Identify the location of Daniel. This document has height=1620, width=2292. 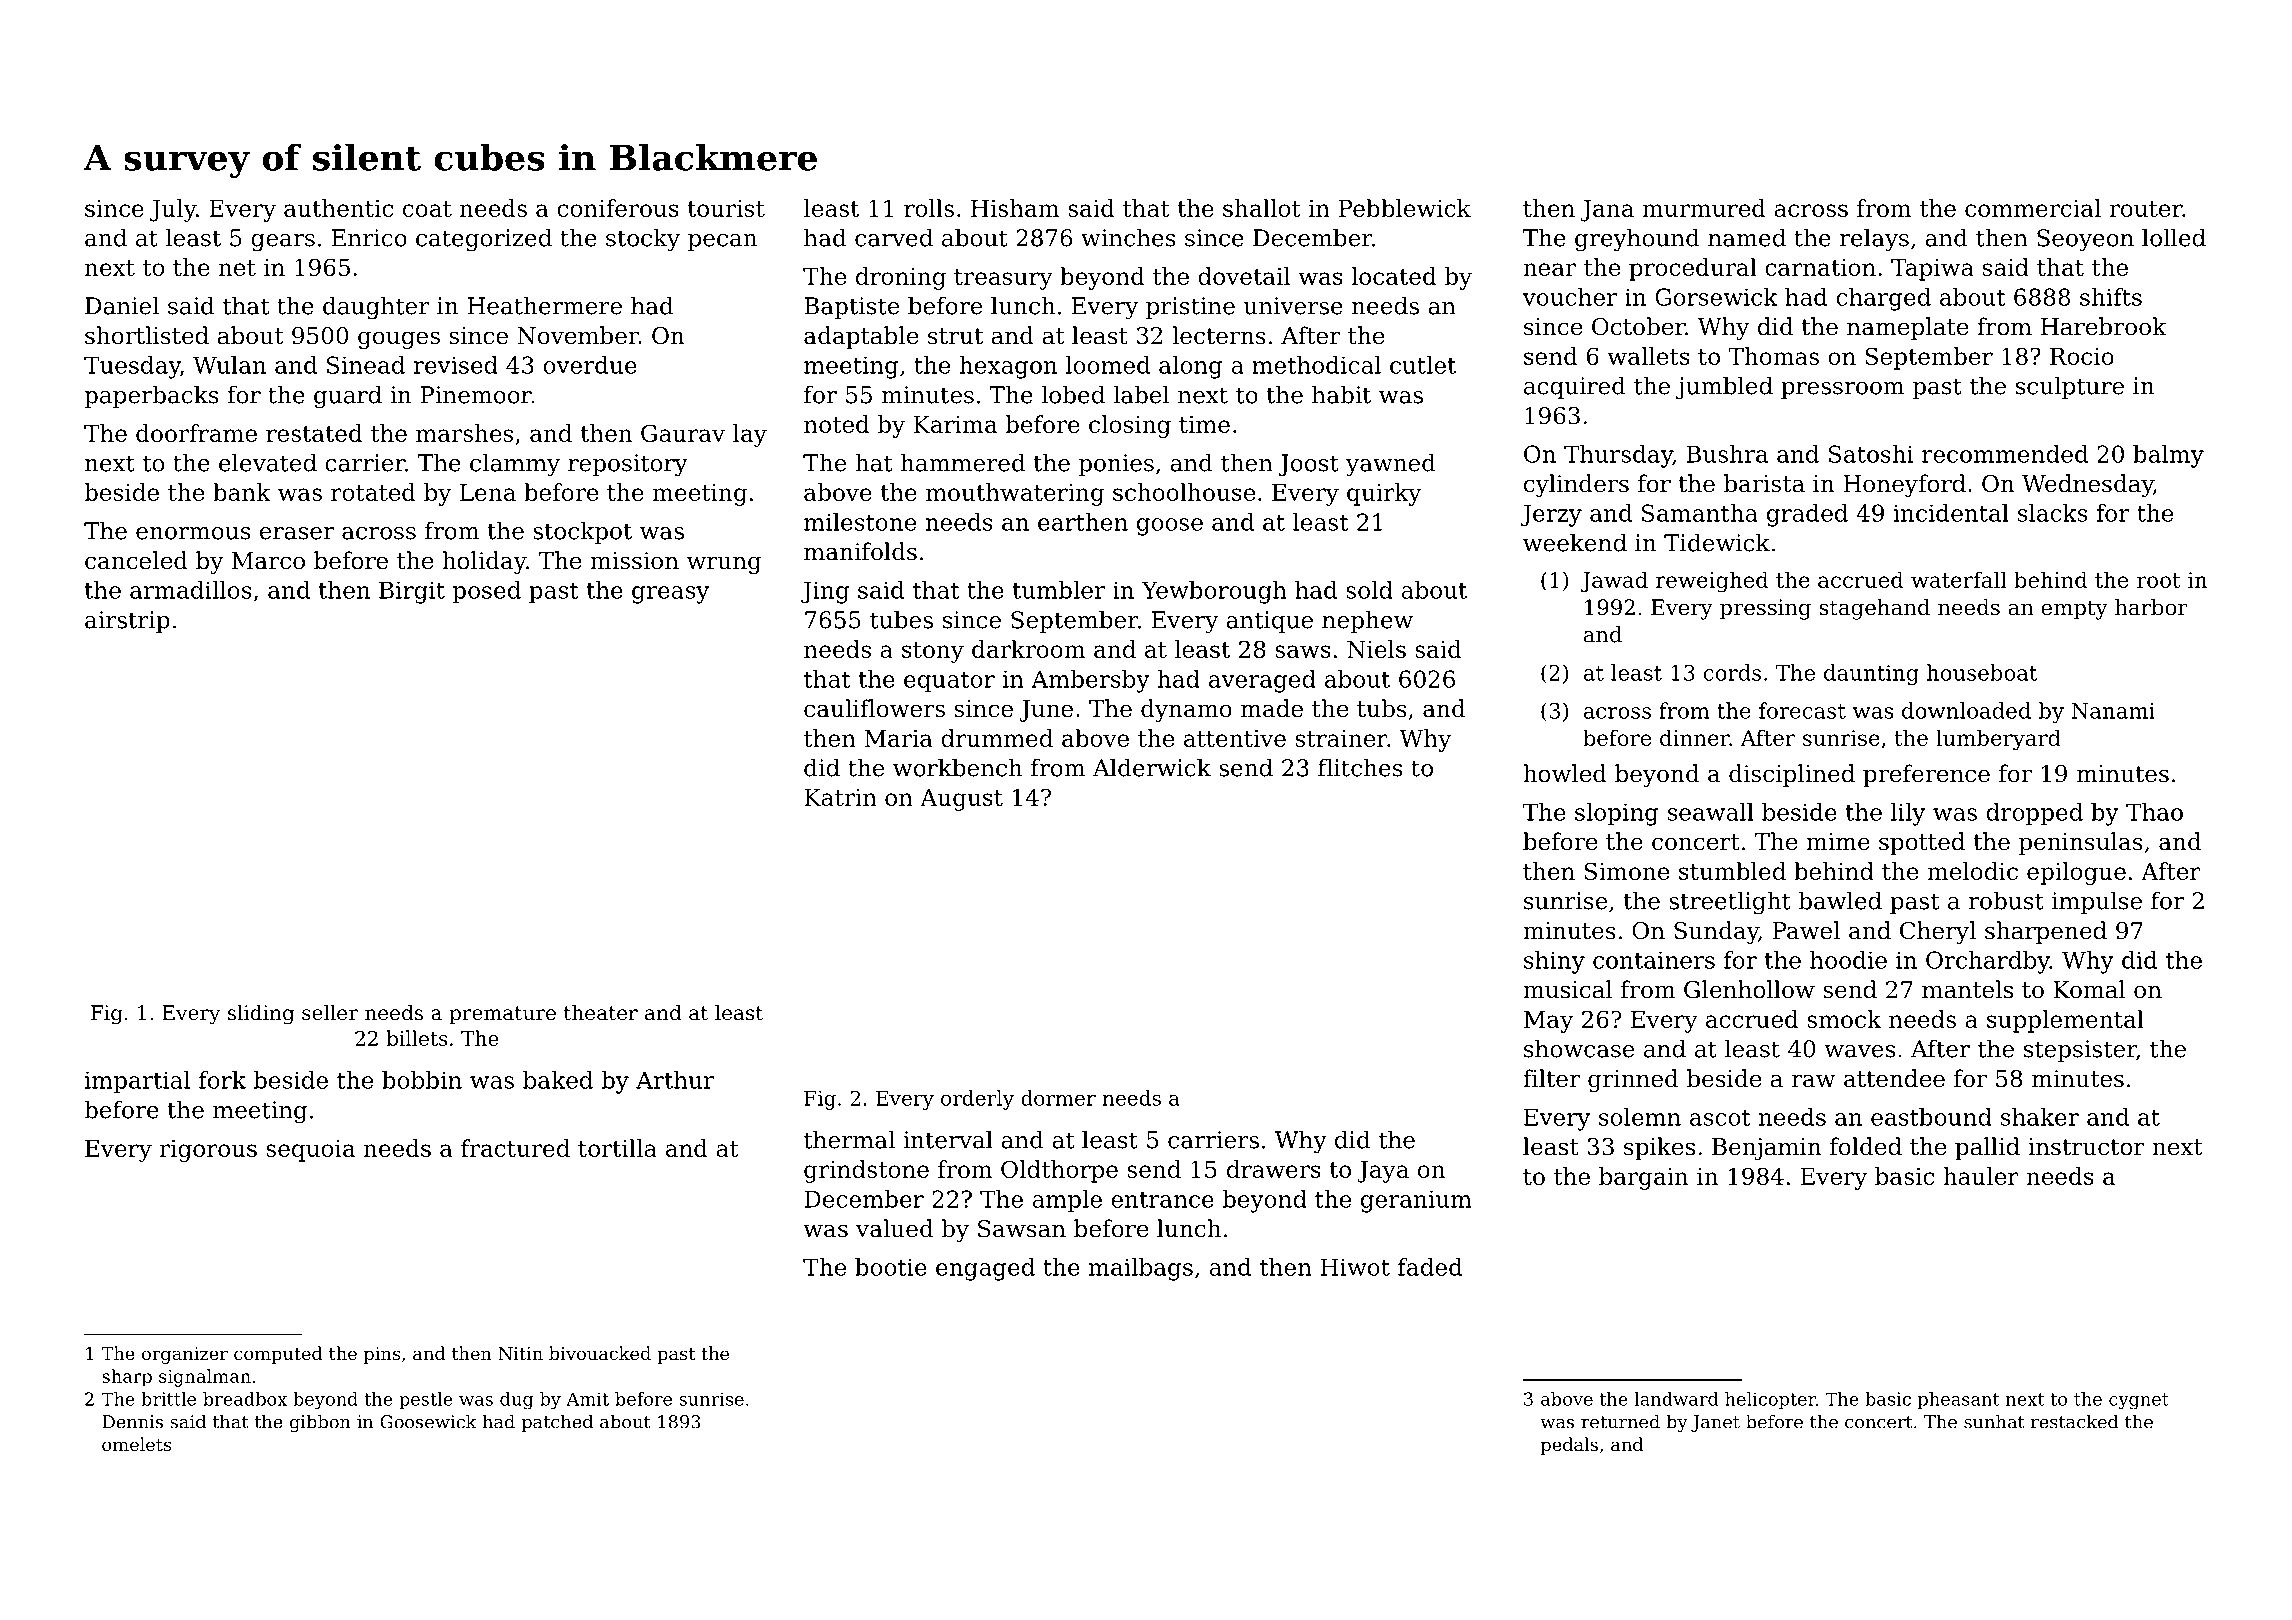
(122, 305).
